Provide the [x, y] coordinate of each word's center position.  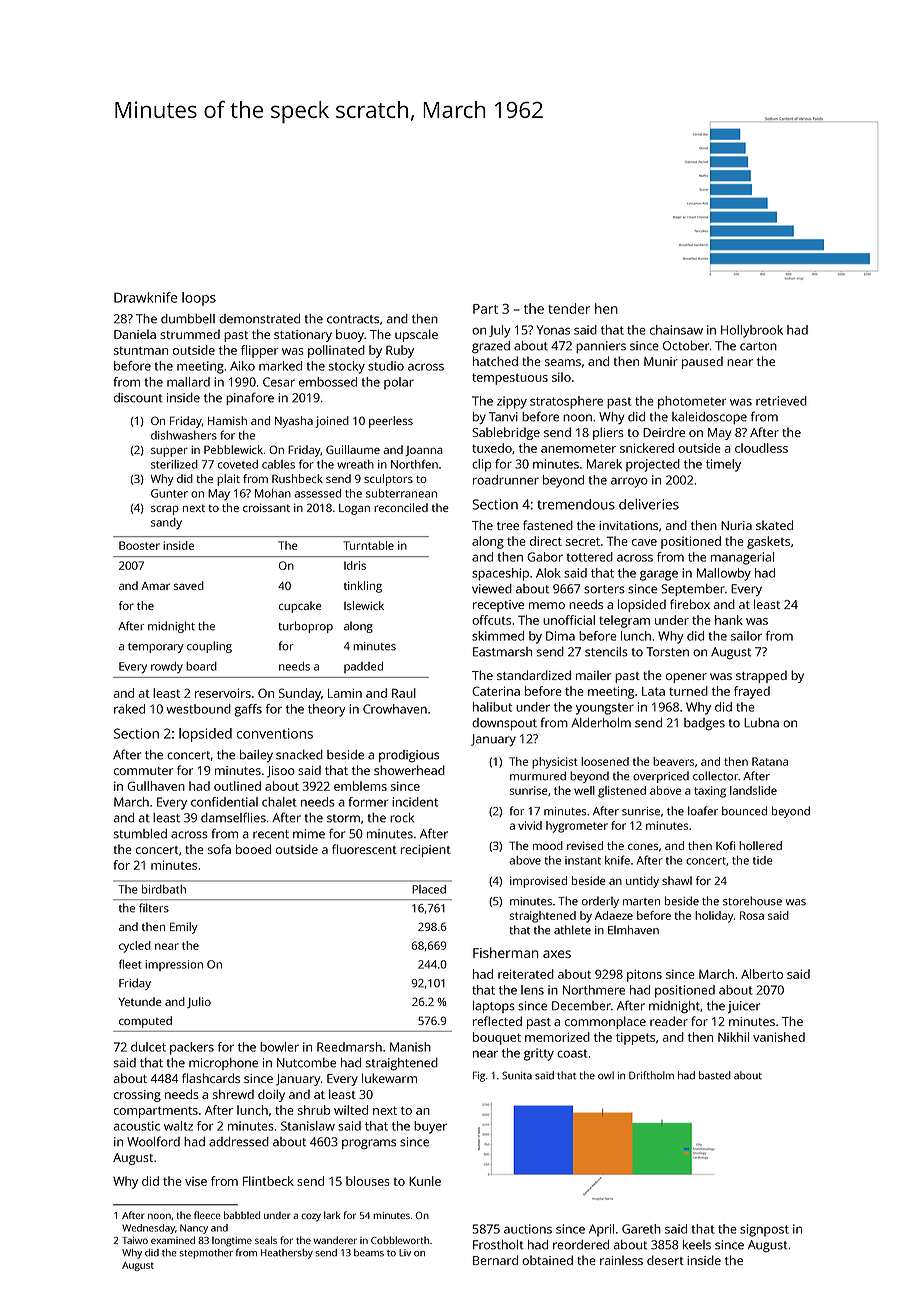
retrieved [781, 401]
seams [563, 362]
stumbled [140, 834]
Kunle [425, 1181]
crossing [137, 1096]
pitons [644, 975]
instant [583, 860]
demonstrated [259, 319]
